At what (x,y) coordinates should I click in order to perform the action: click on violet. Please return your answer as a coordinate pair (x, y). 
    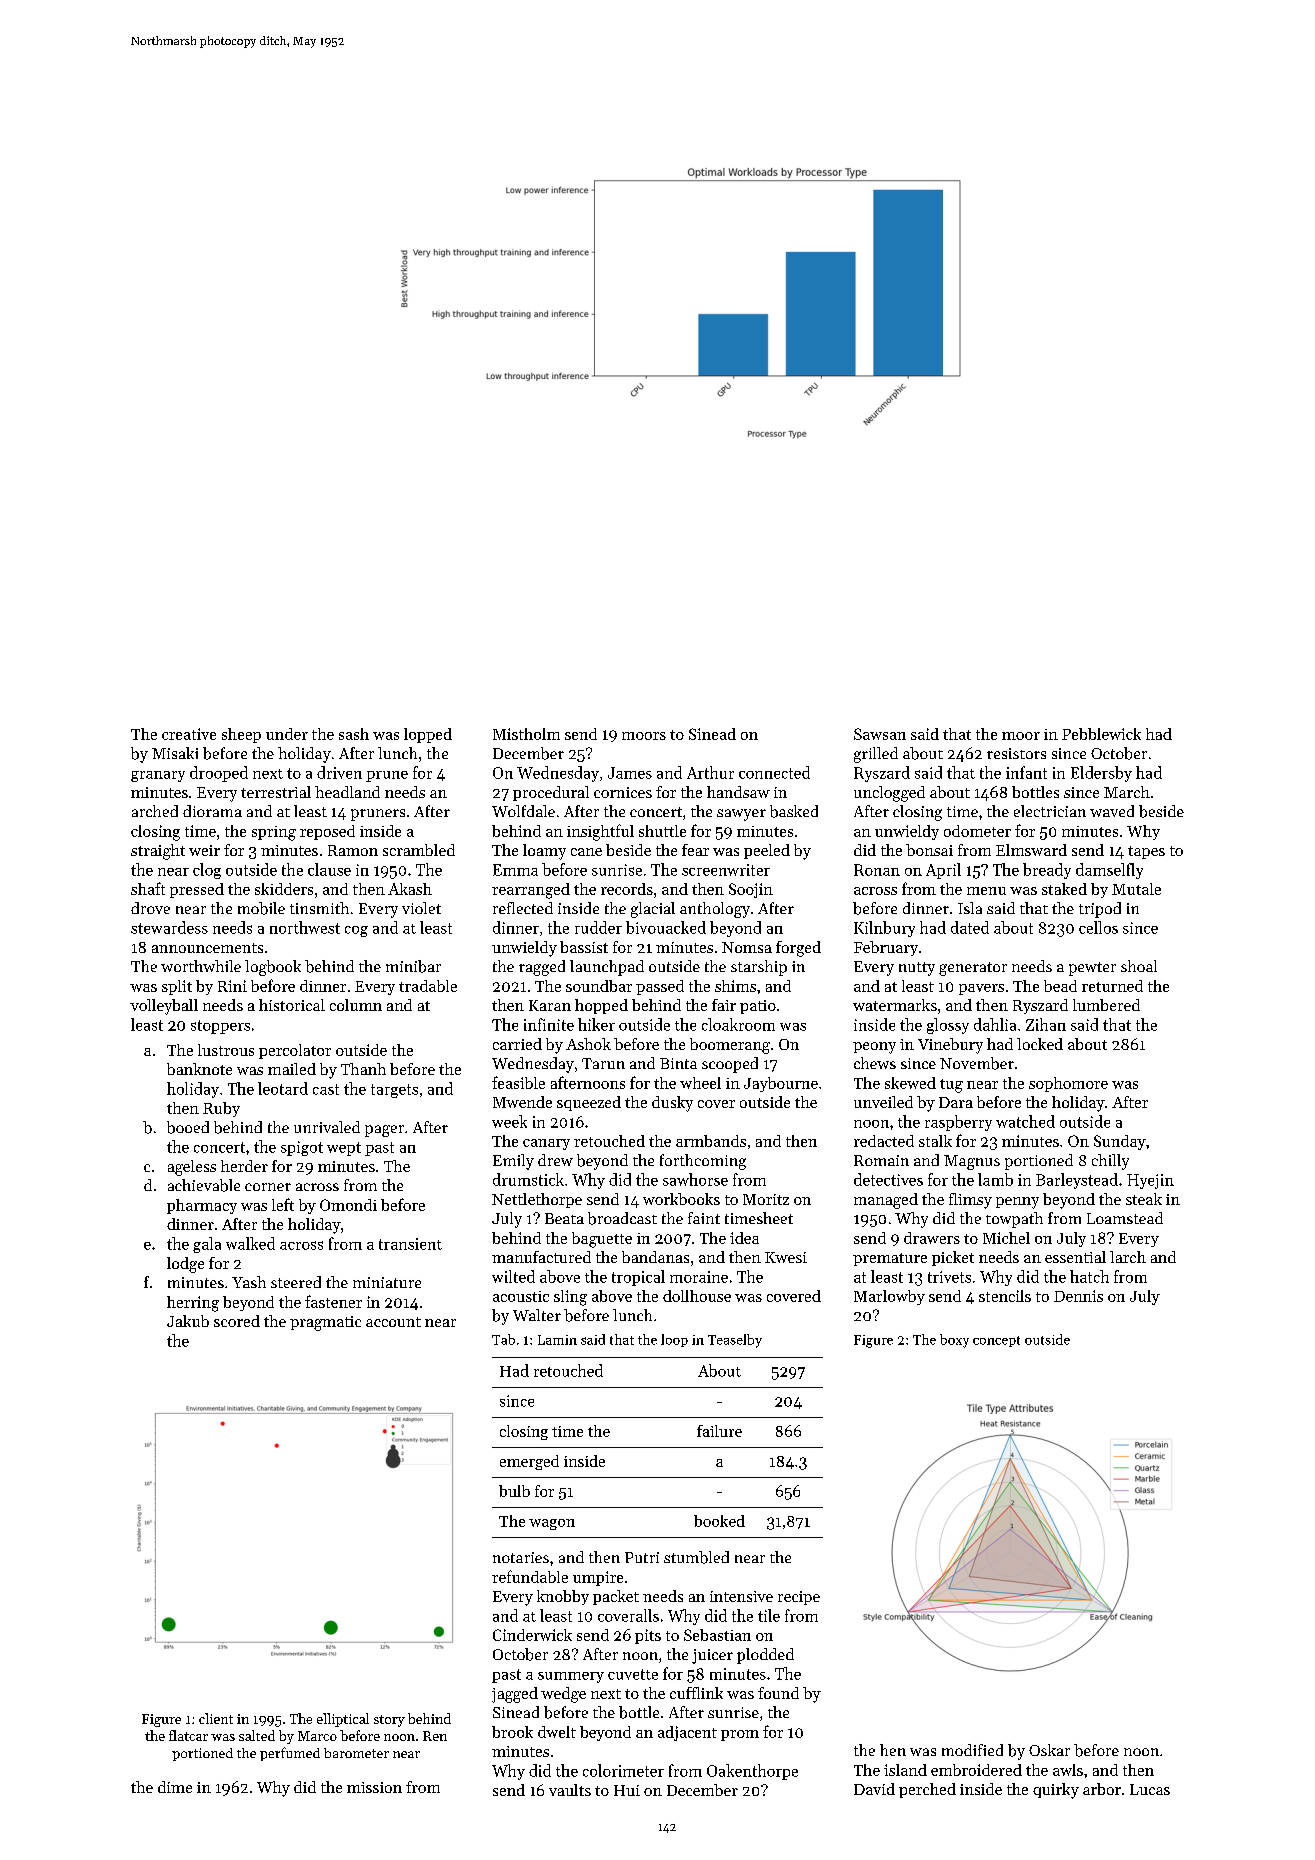
    Looking at the image, I should click on (421, 908).
